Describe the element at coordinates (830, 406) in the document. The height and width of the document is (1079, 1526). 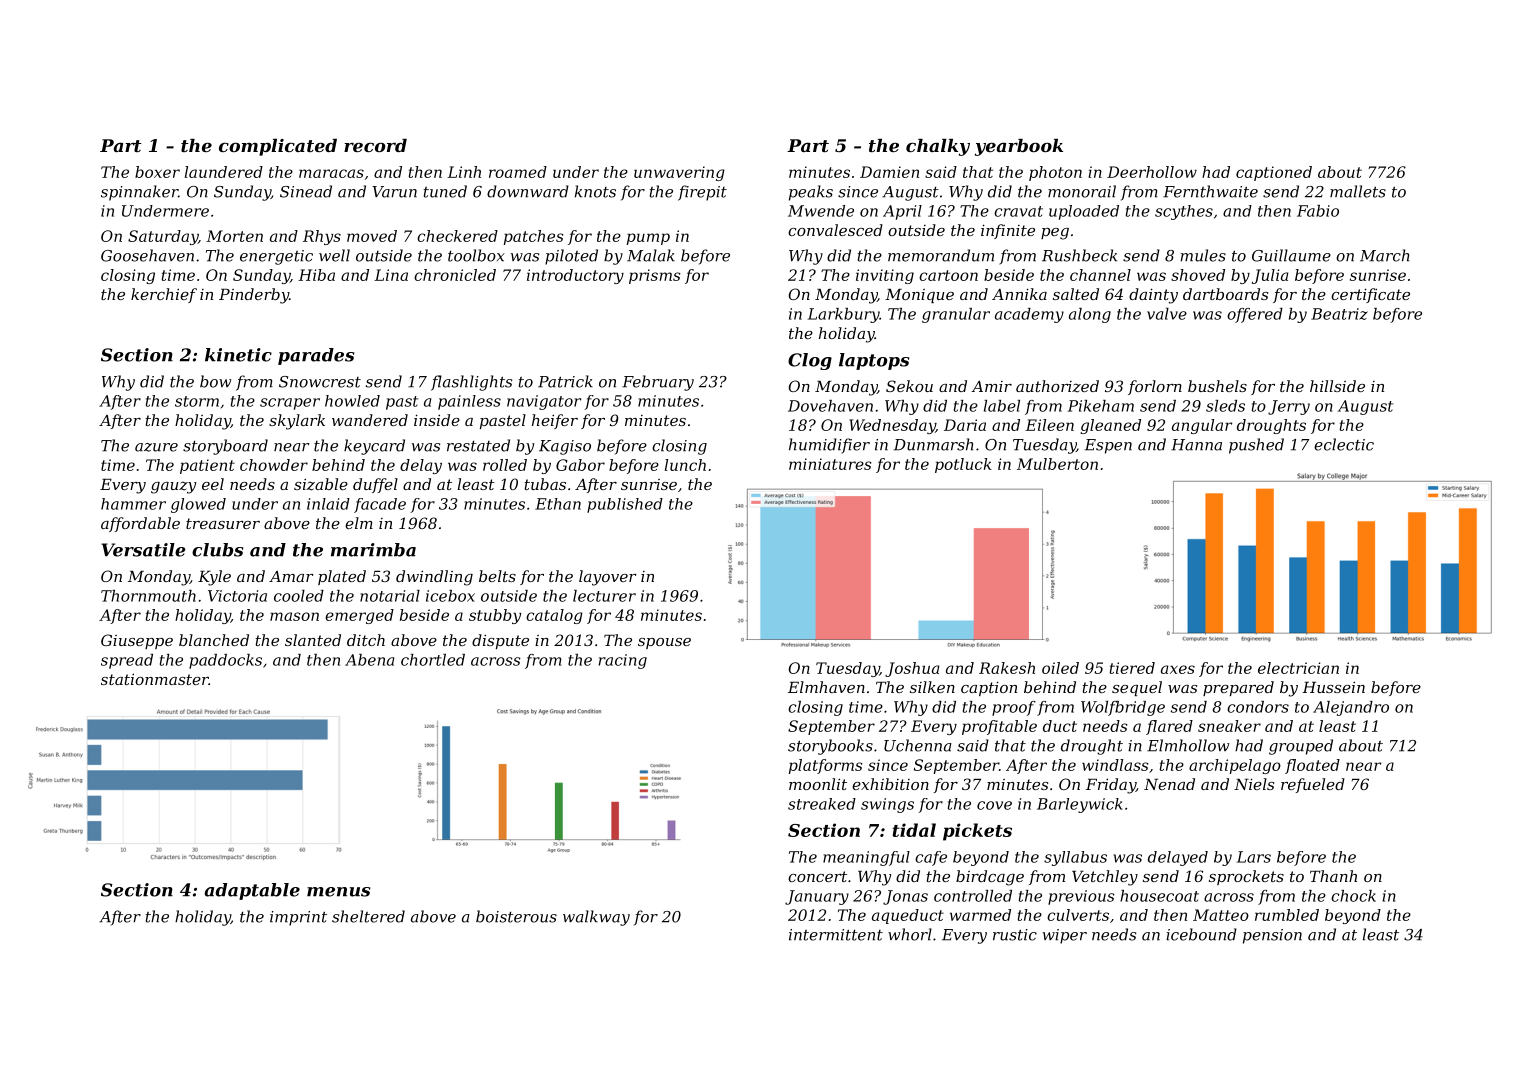
I see `Dovehaven` at that location.
